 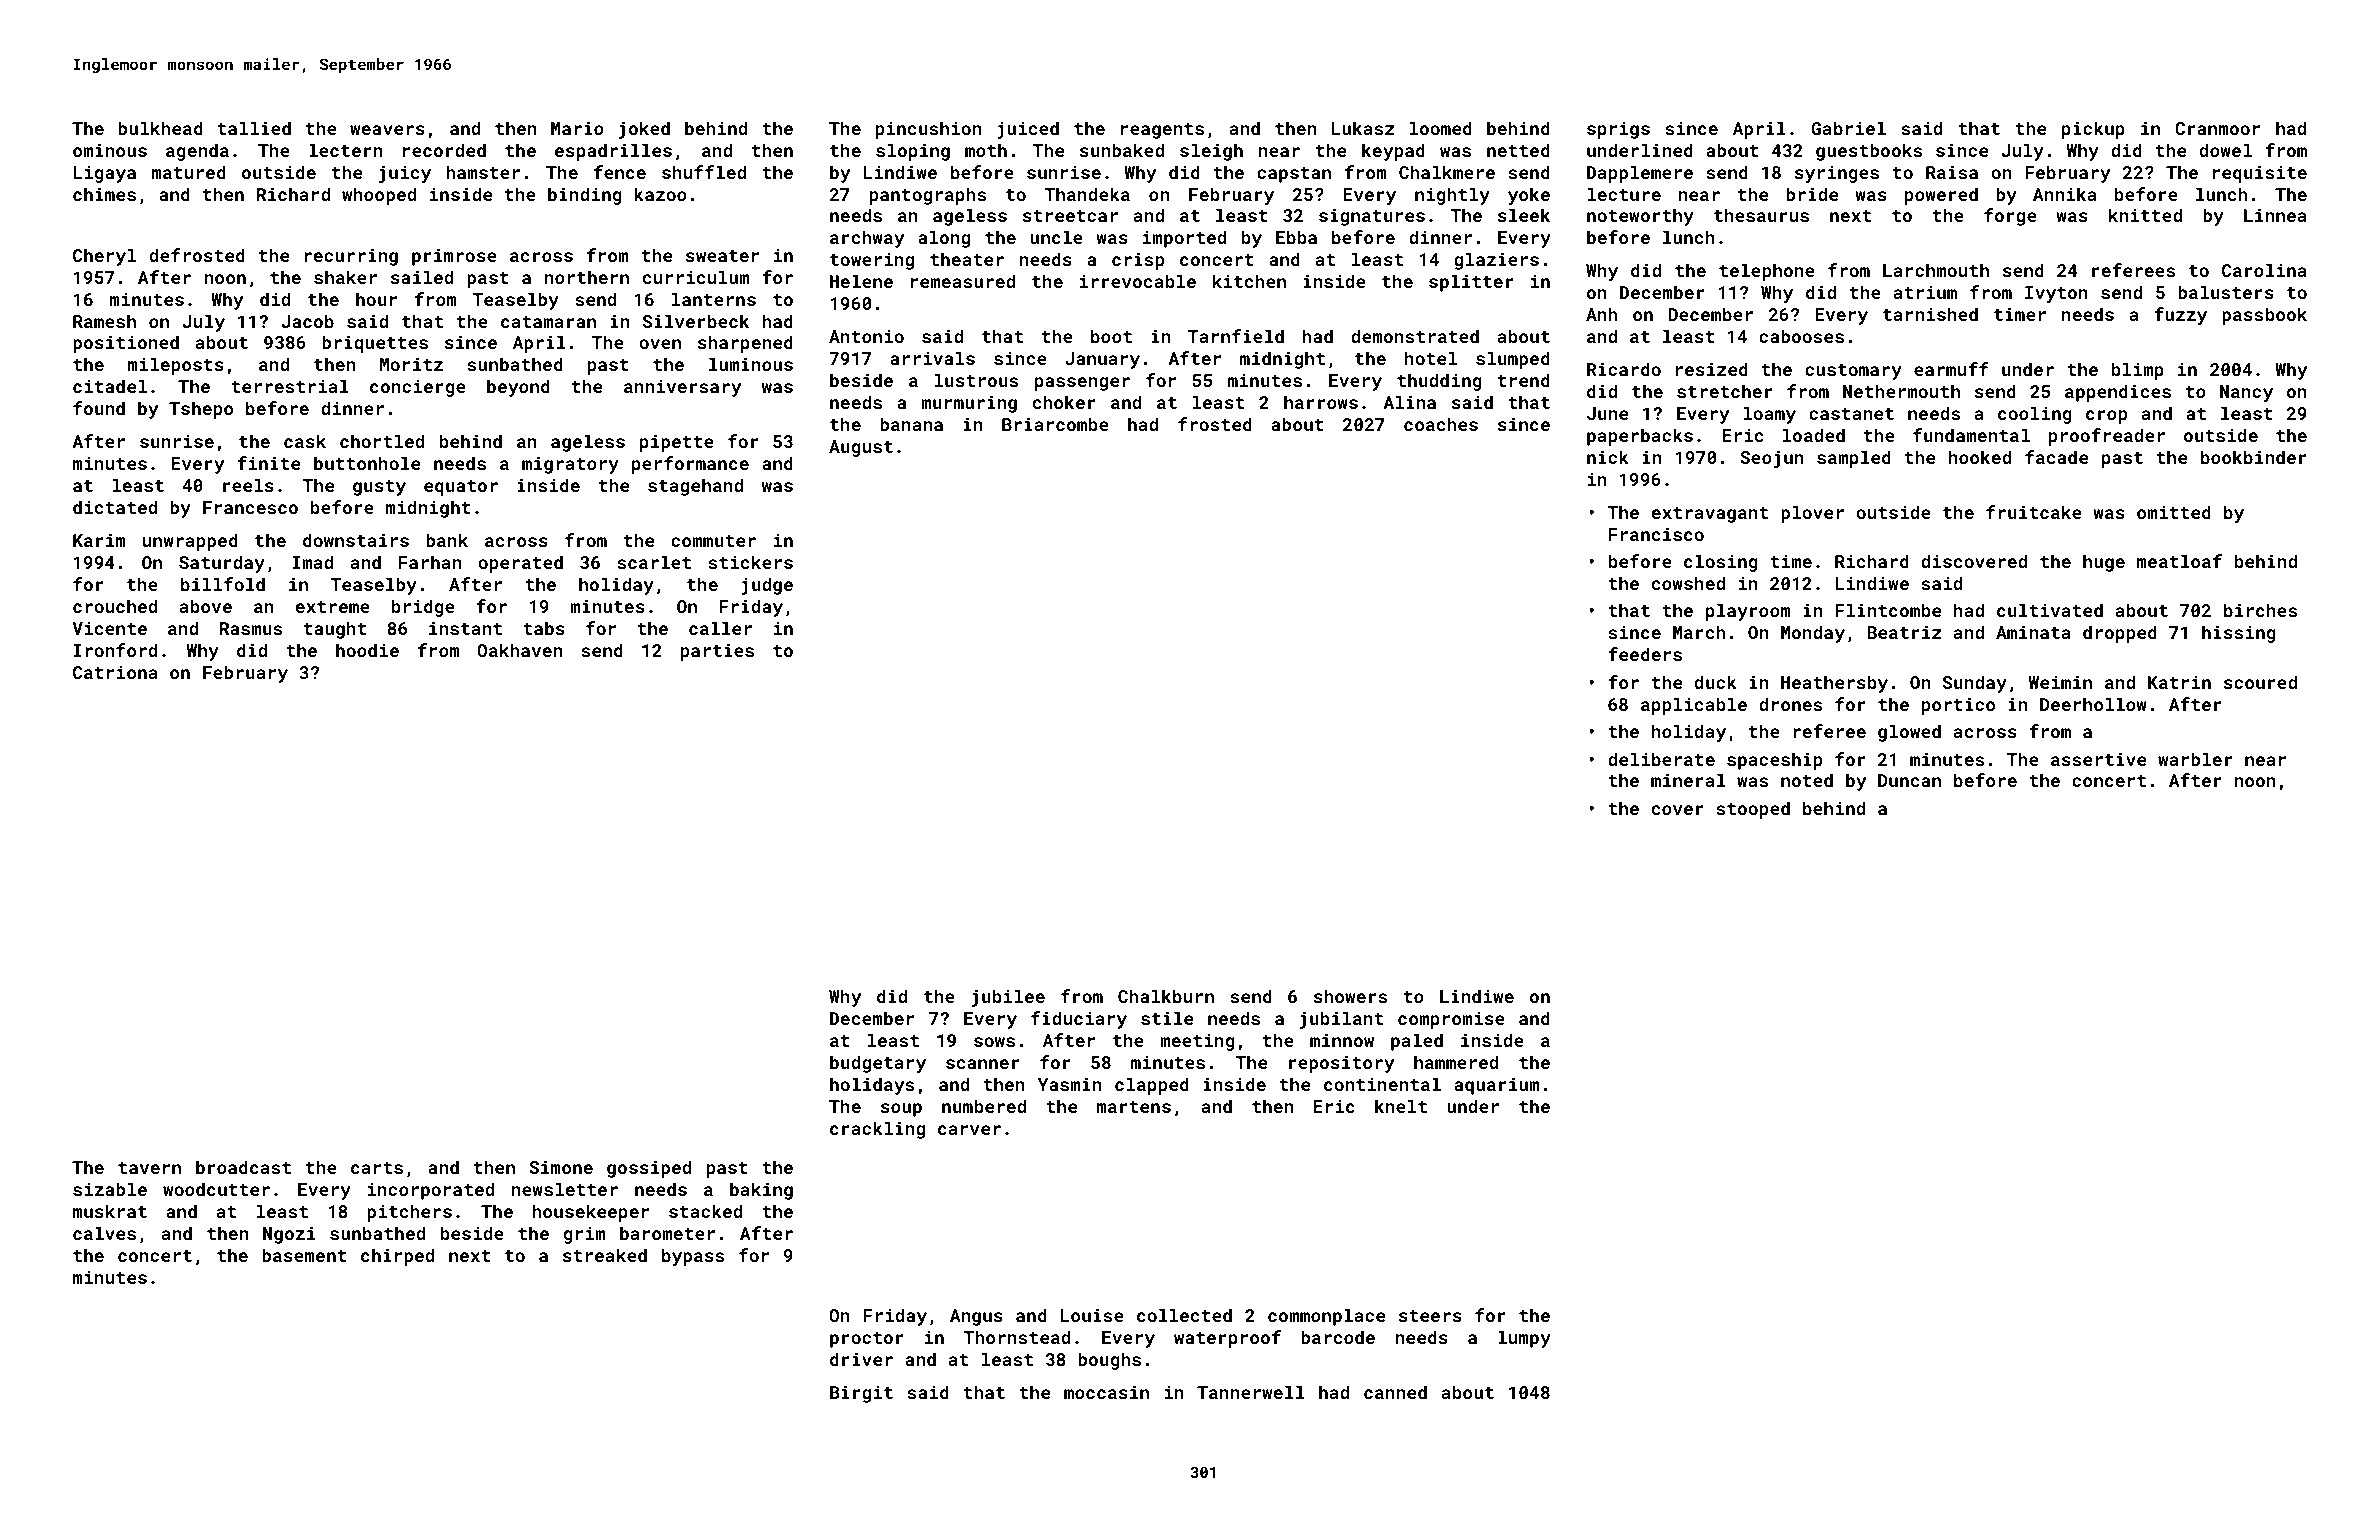 What do you see at coordinates (1184, 239) in the screenshot?
I see `imported` at bounding box center [1184, 239].
